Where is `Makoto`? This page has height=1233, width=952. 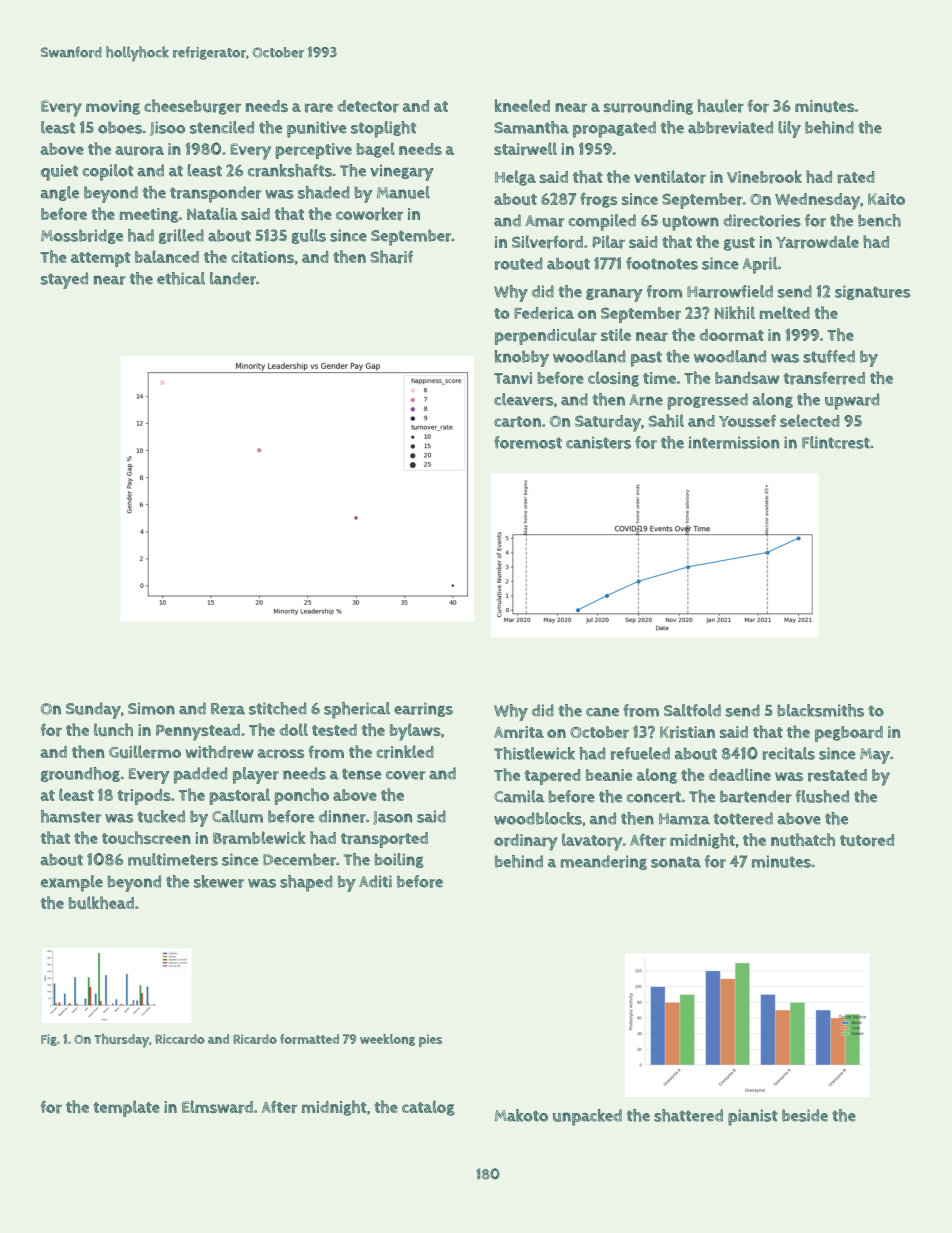 Makoto is located at coordinates (521, 1115).
